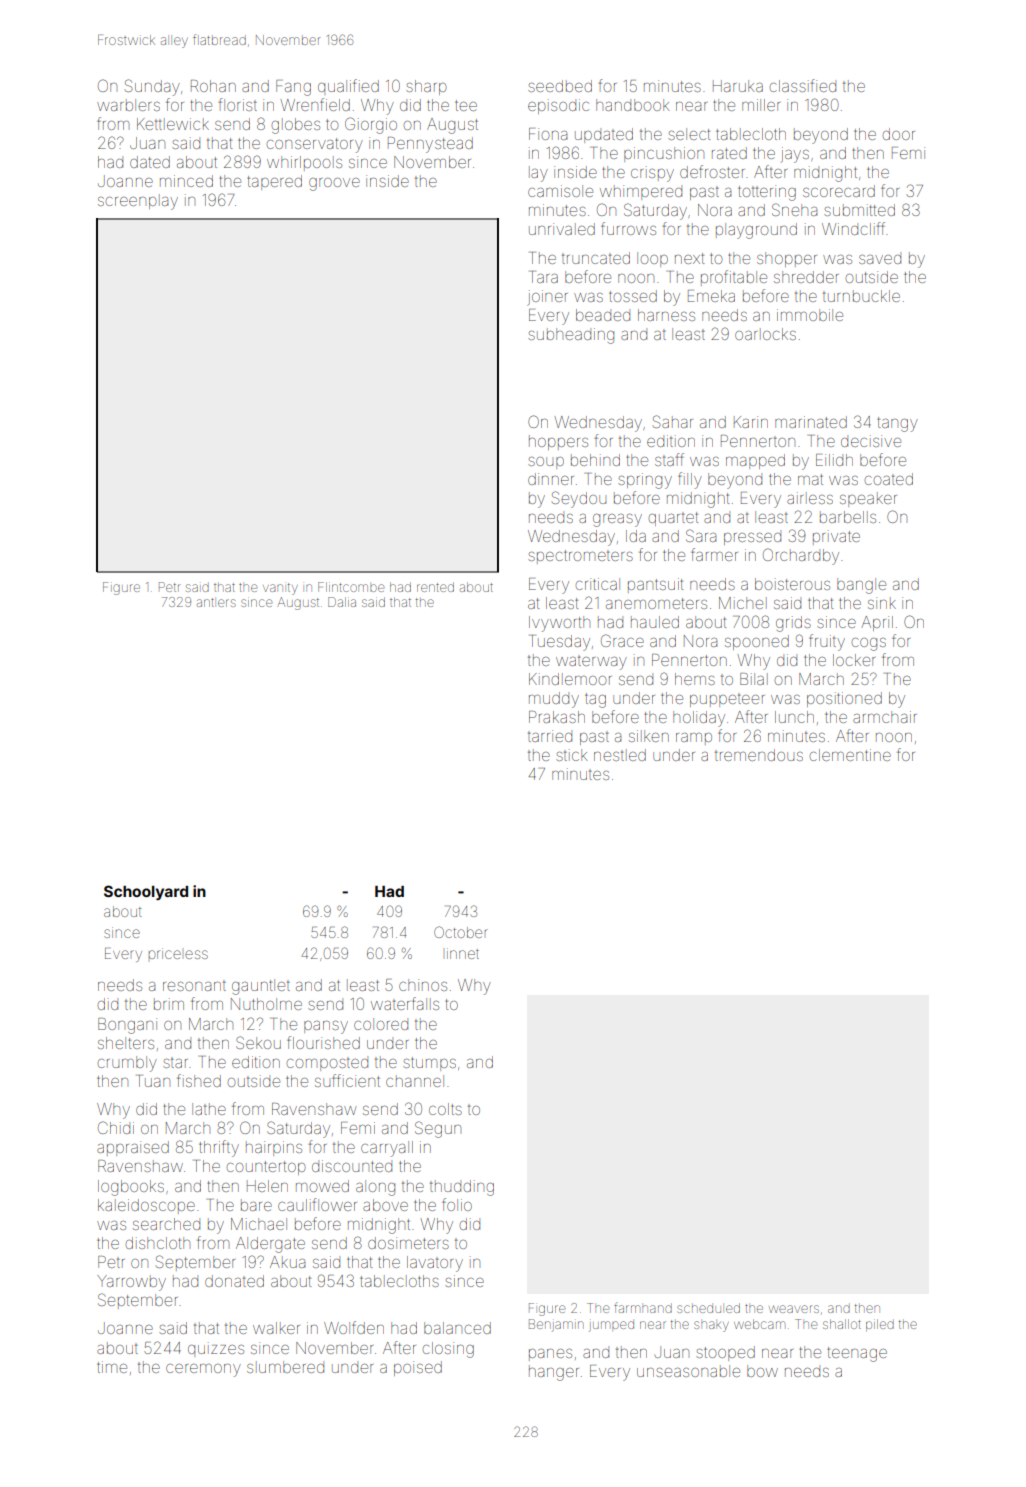  I want to click on lathe, so click(209, 1109).
